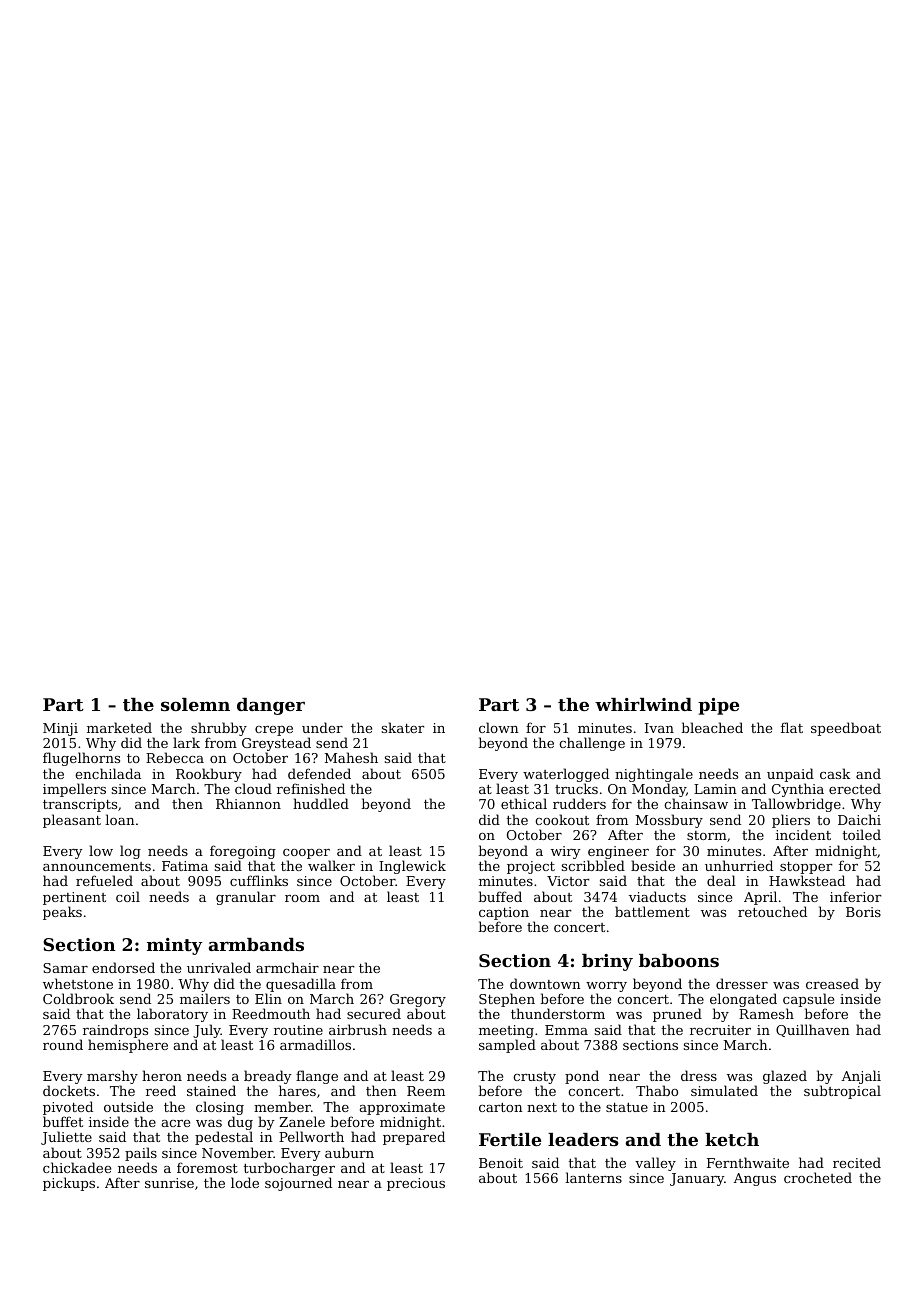 The height and width of the page is (1308, 924). I want to click on marketed, so click(119, 727).
